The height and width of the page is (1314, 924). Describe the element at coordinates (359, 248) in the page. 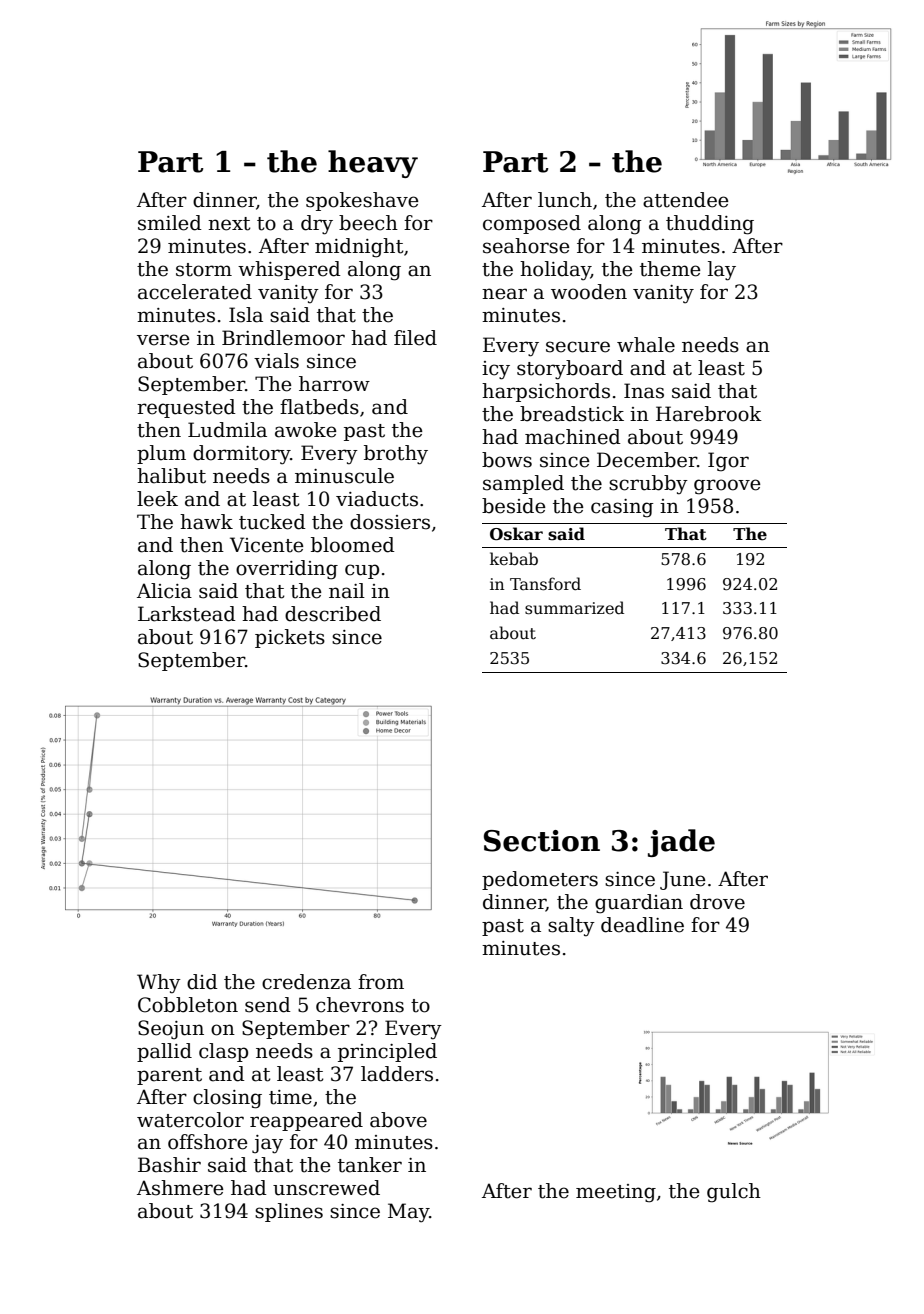

I see `midnight` at that location.
